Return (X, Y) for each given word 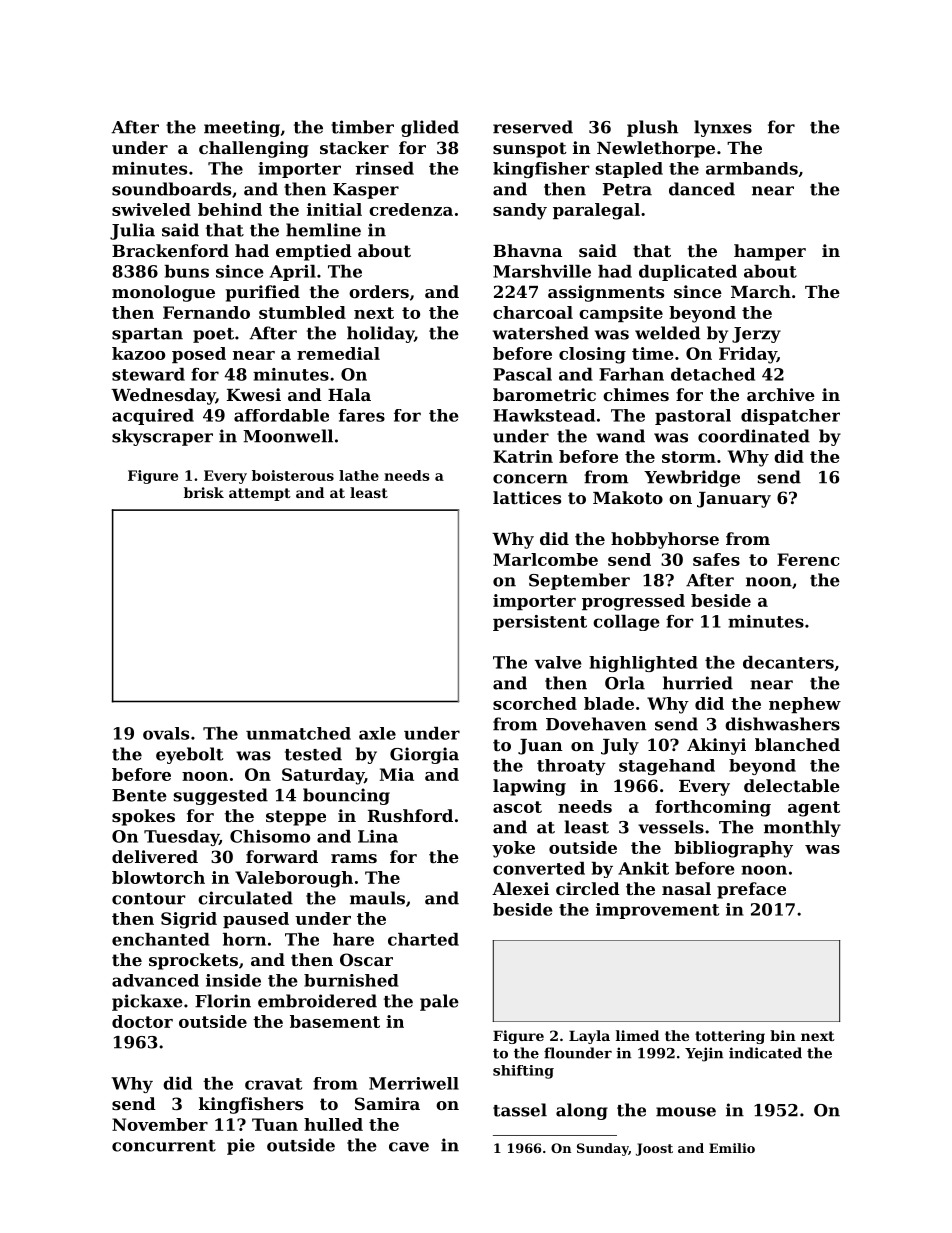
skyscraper (162, 437)
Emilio (732, 1148)
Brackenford (170, 250)
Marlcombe (545, 559)
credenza (411, 209)
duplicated (688, 273)
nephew (805, 705)
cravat (273, 1084)
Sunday (603, 1149)
